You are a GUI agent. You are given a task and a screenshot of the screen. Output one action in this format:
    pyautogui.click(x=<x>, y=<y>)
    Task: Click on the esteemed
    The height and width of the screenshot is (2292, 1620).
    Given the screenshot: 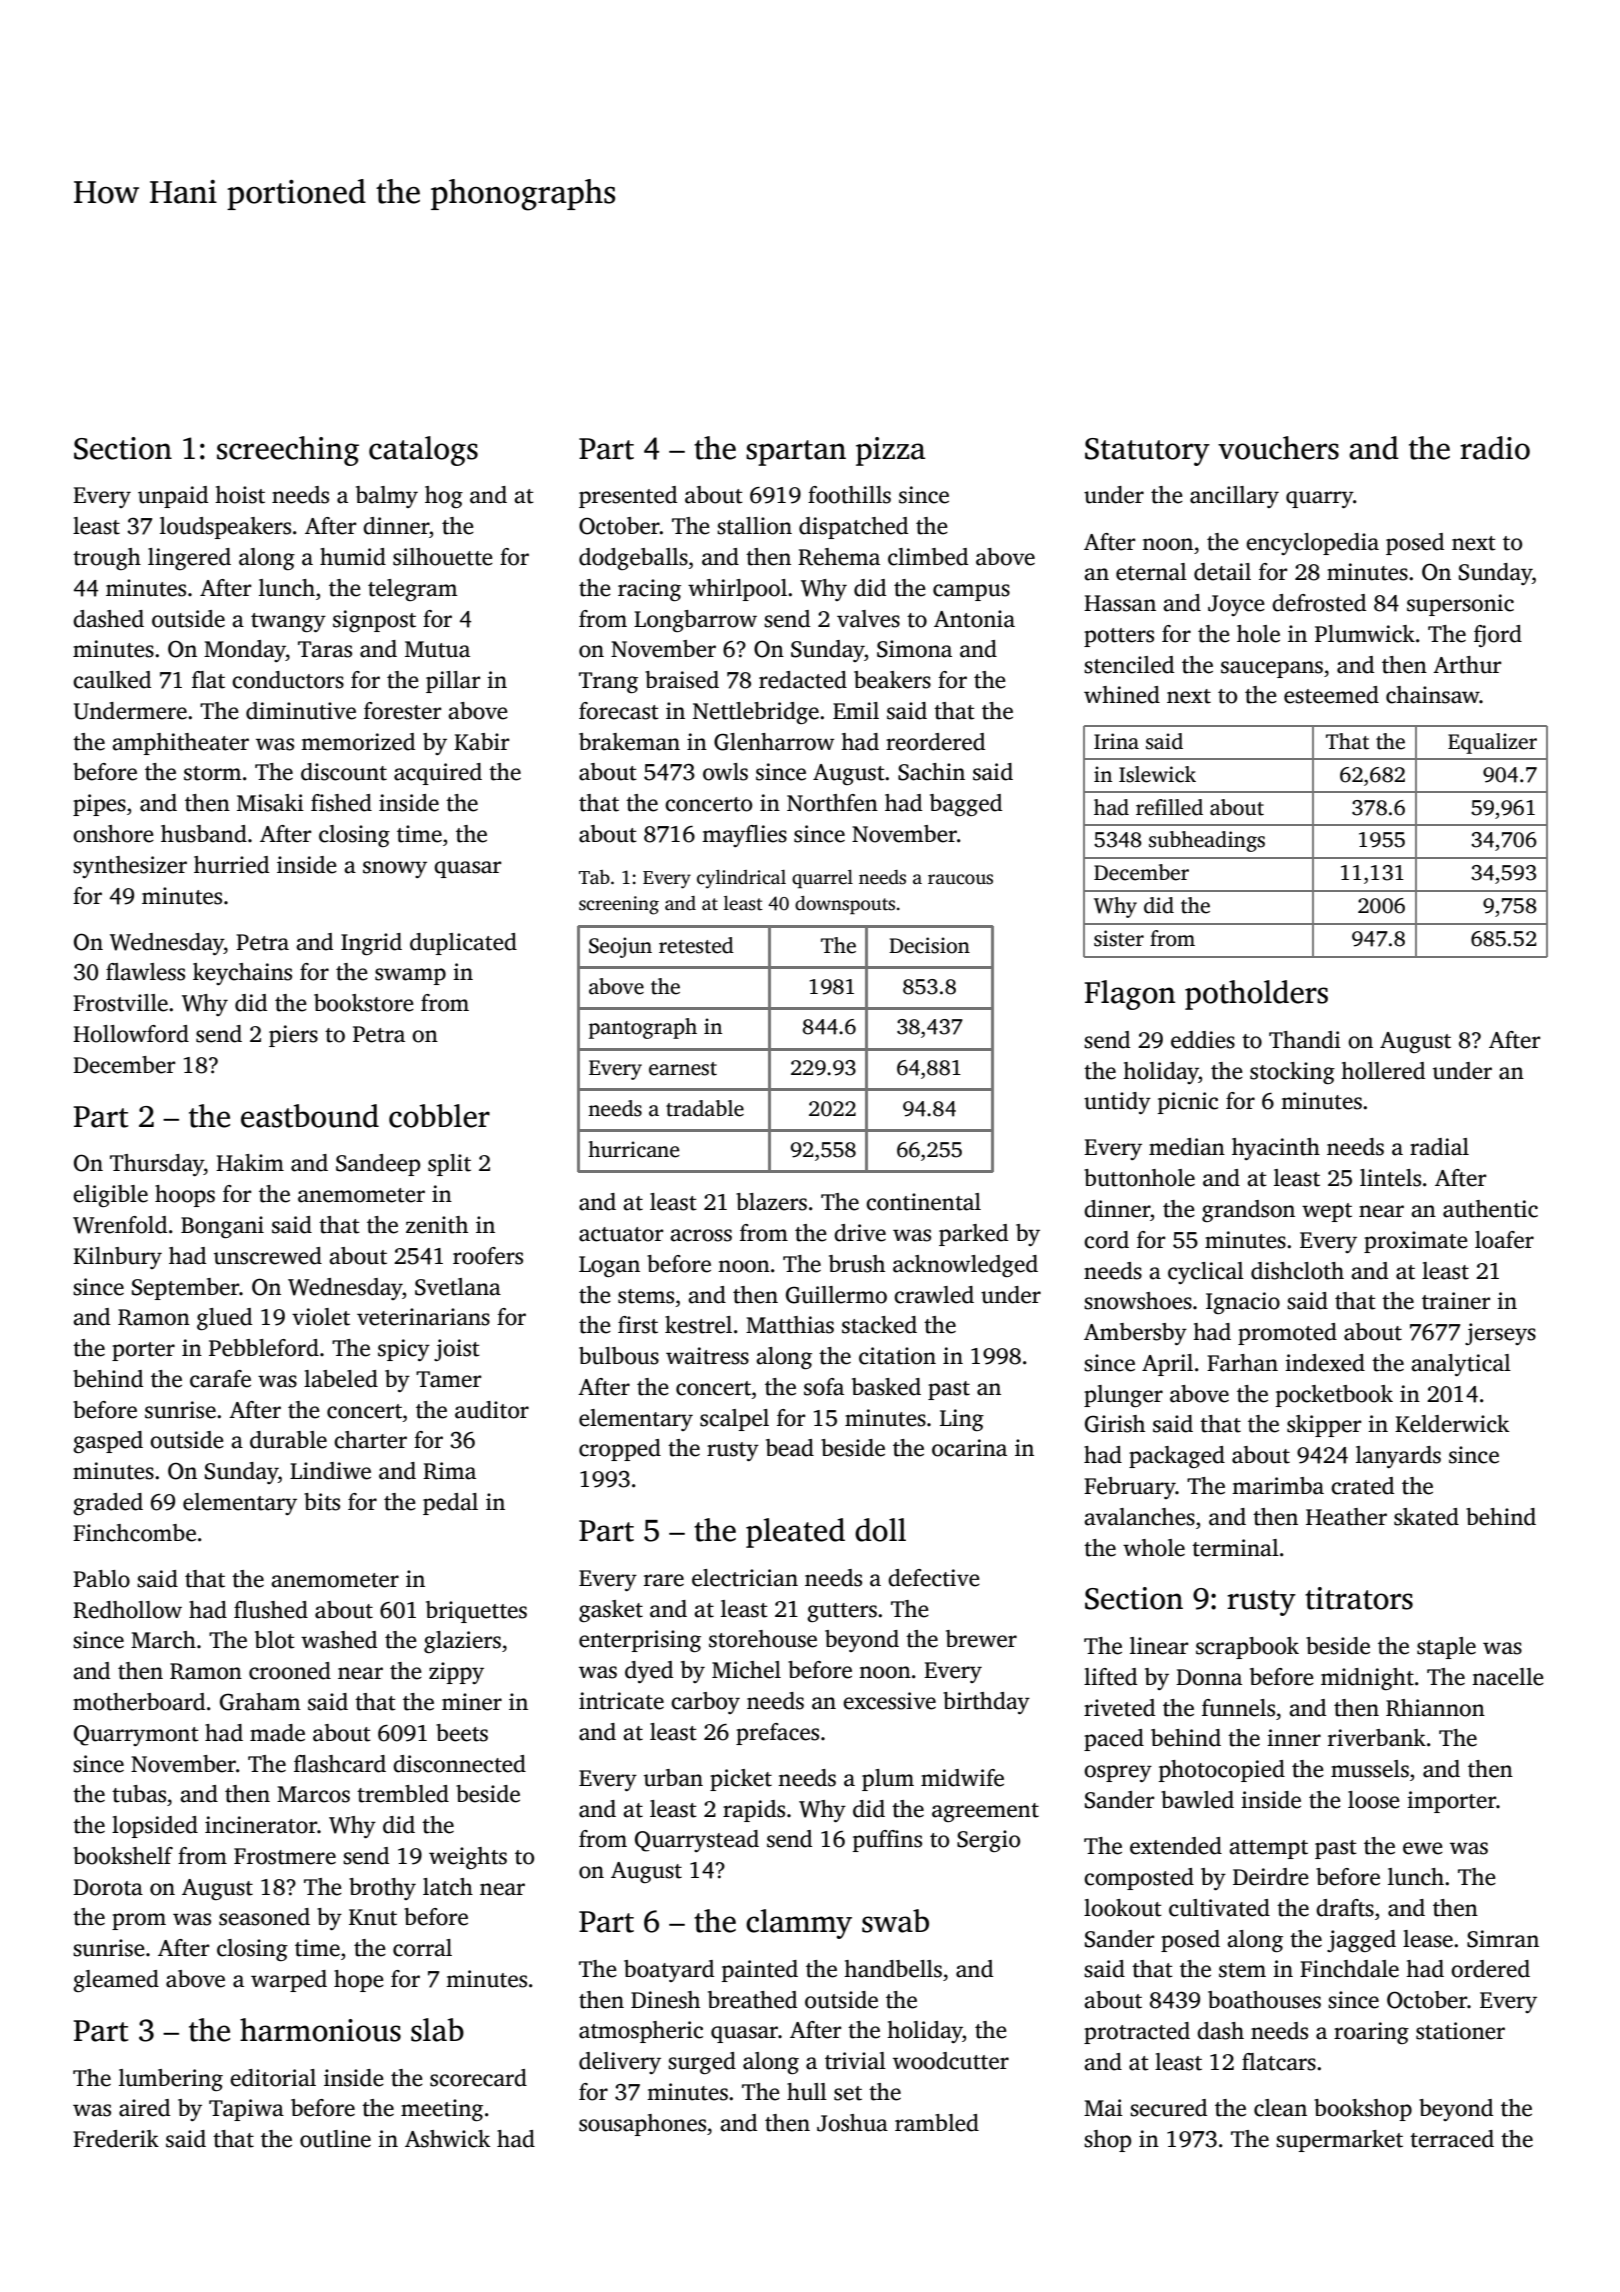 What is the action you would take?
    pyautogui.click(x=1331, y=695)
